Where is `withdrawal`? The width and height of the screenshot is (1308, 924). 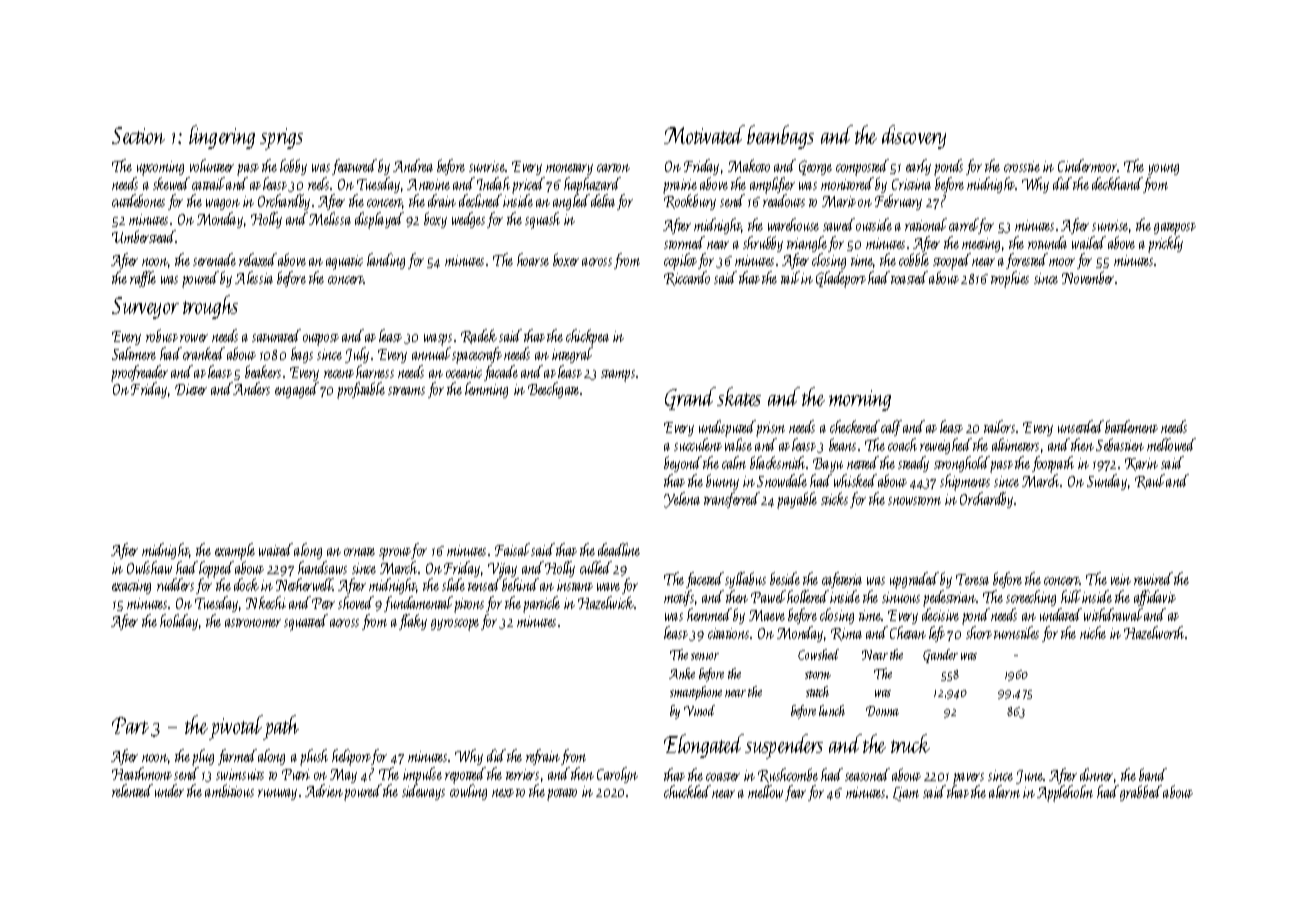
withdrawal is located at coordinates (1113, 614).
